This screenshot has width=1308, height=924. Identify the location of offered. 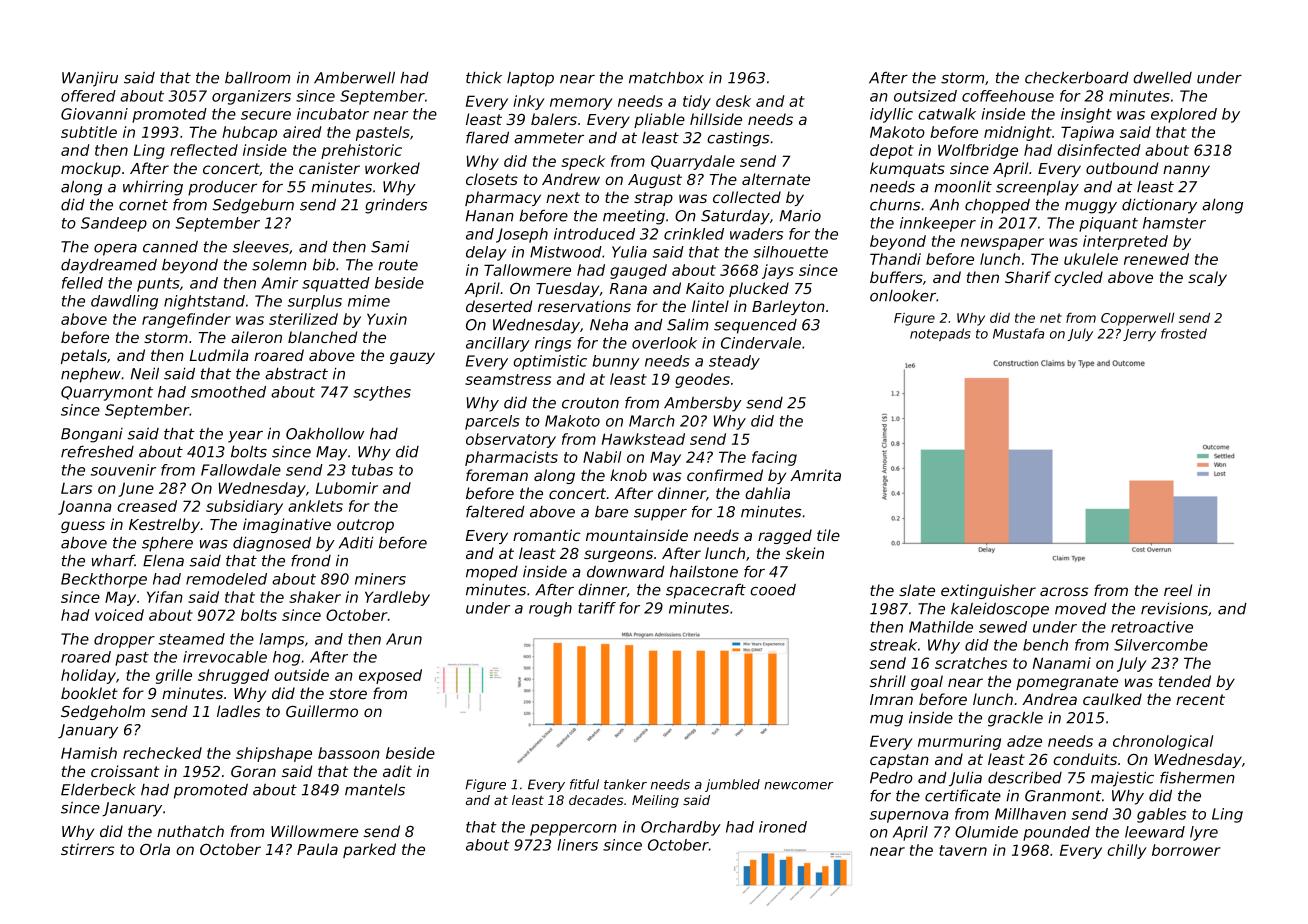
(88, 96).
